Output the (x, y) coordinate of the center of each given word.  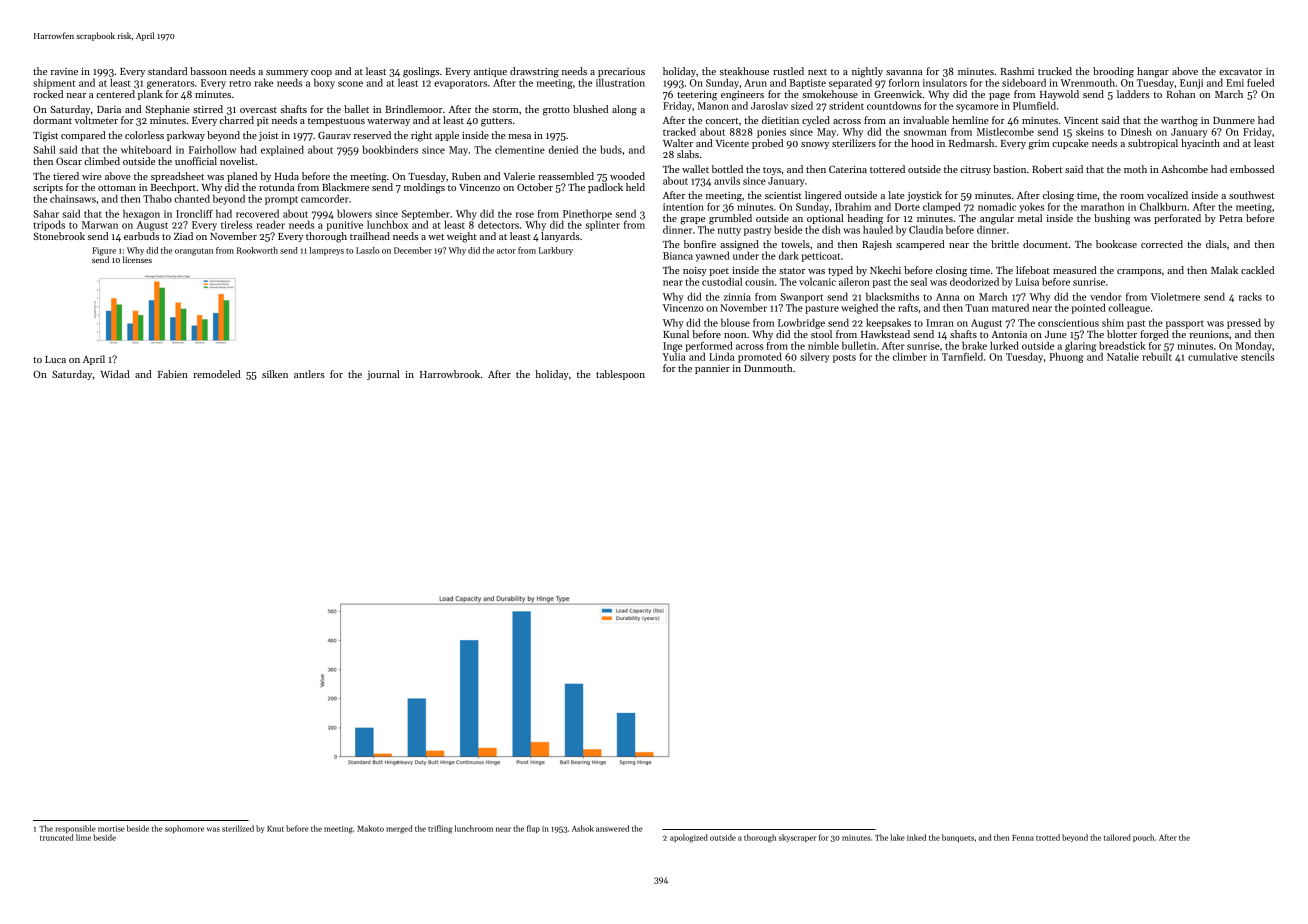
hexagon (141, 214)
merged (399, 829)
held (635, 187)
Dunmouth (768, 368)
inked (916, 837)
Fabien (173, 374)
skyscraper (797, 838)
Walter (678, 143)
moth (1135, 169)
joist (269, 136)
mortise (111, 829)
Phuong (1066, 357)
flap (533, 829)
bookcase (1116, 244)
